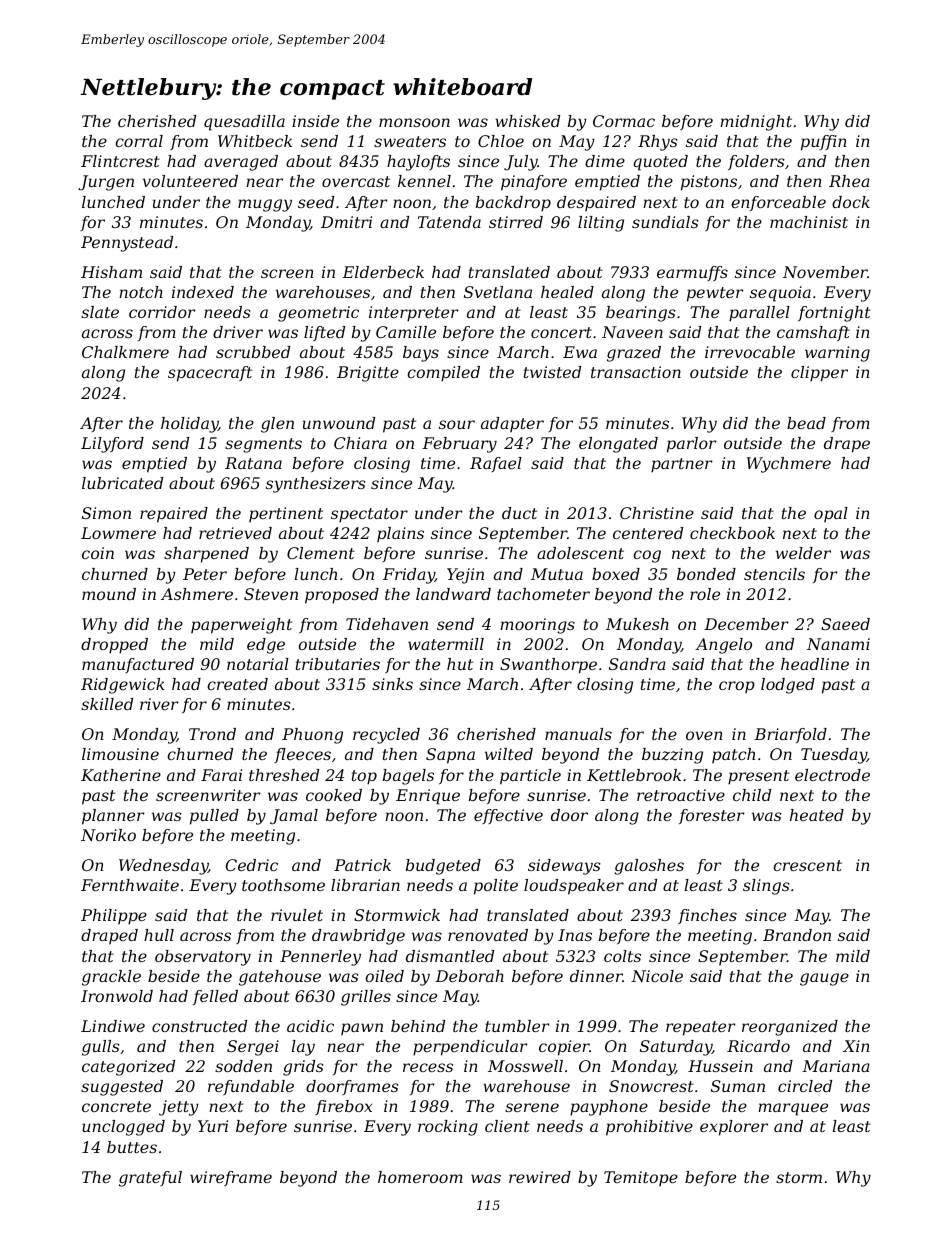 The width and height of the page is (952, 1233). I want to click on skilled, so click(107, 704).
